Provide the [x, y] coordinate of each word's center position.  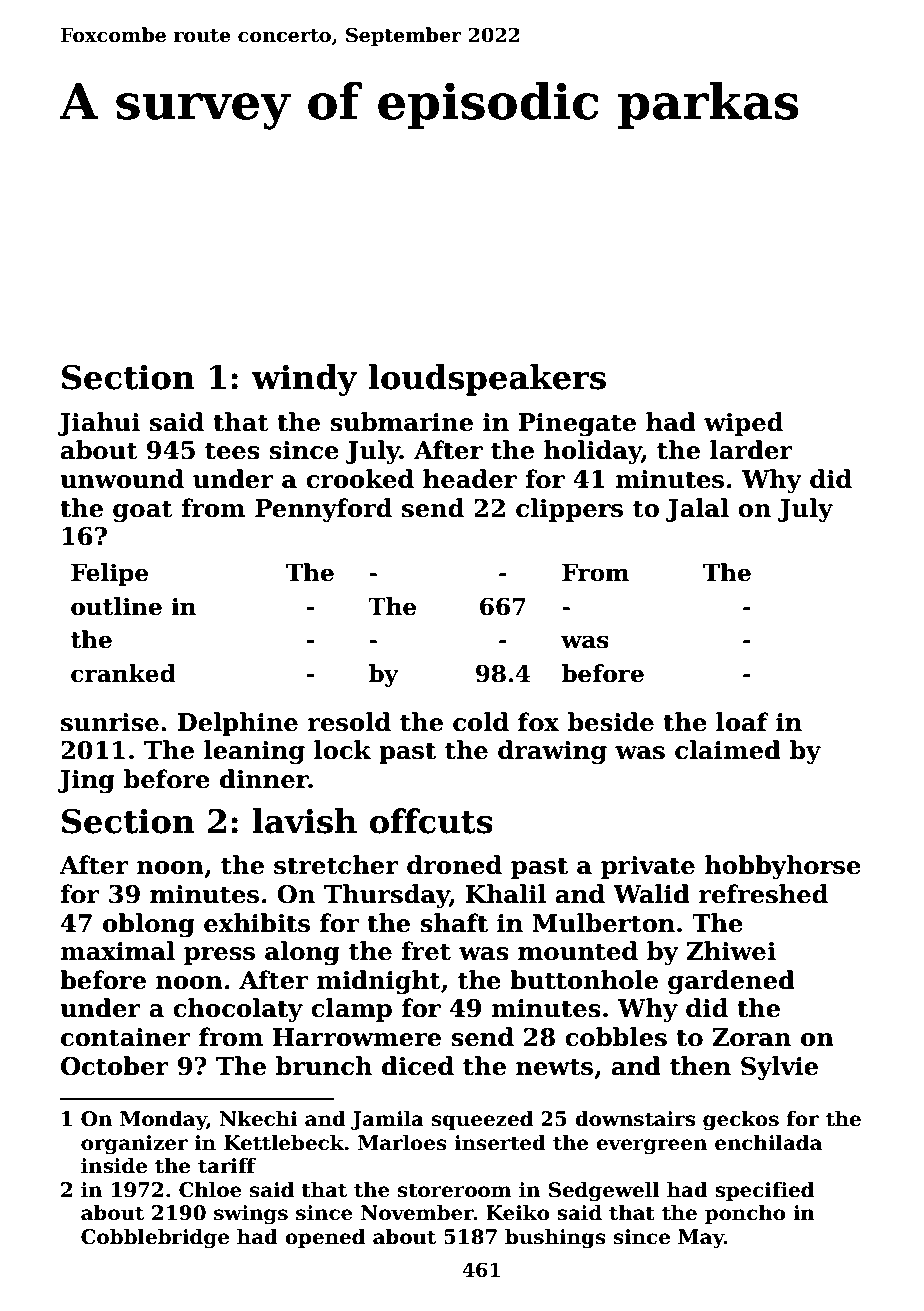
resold [349, 722]
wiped [743, 424]
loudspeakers [487, 380]
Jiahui [99, 424]
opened [325, 1238]
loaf [742, 722]
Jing [86, 782]
